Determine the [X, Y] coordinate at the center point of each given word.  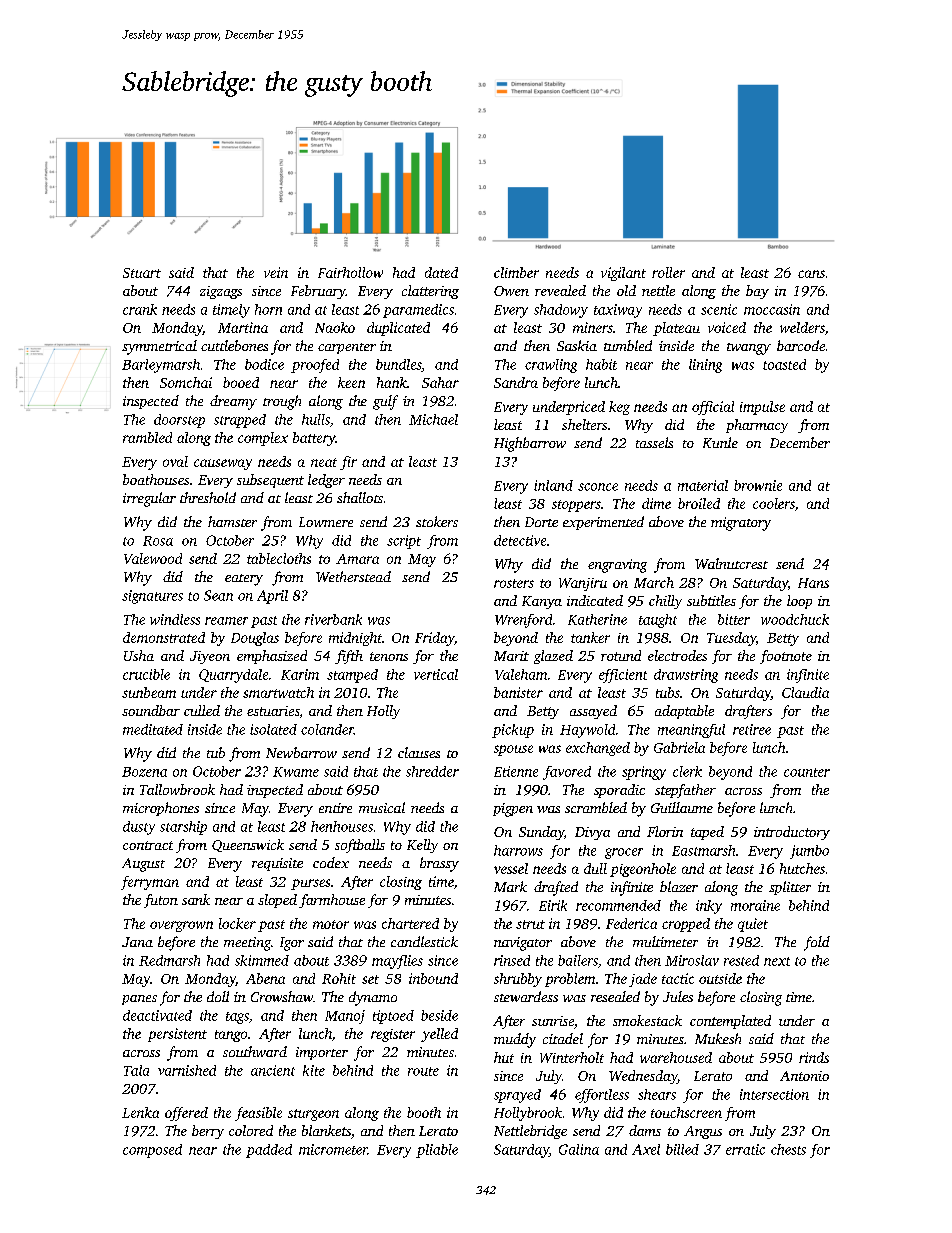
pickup [513, 731]
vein [276, 272]
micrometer [333, 1149]
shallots [360, 497]
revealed [560, 290]
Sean [218, 595]
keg [619, 408]
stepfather [685, 791]
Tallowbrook [177, 789]
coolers [774, 503]
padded [269, 1151]
